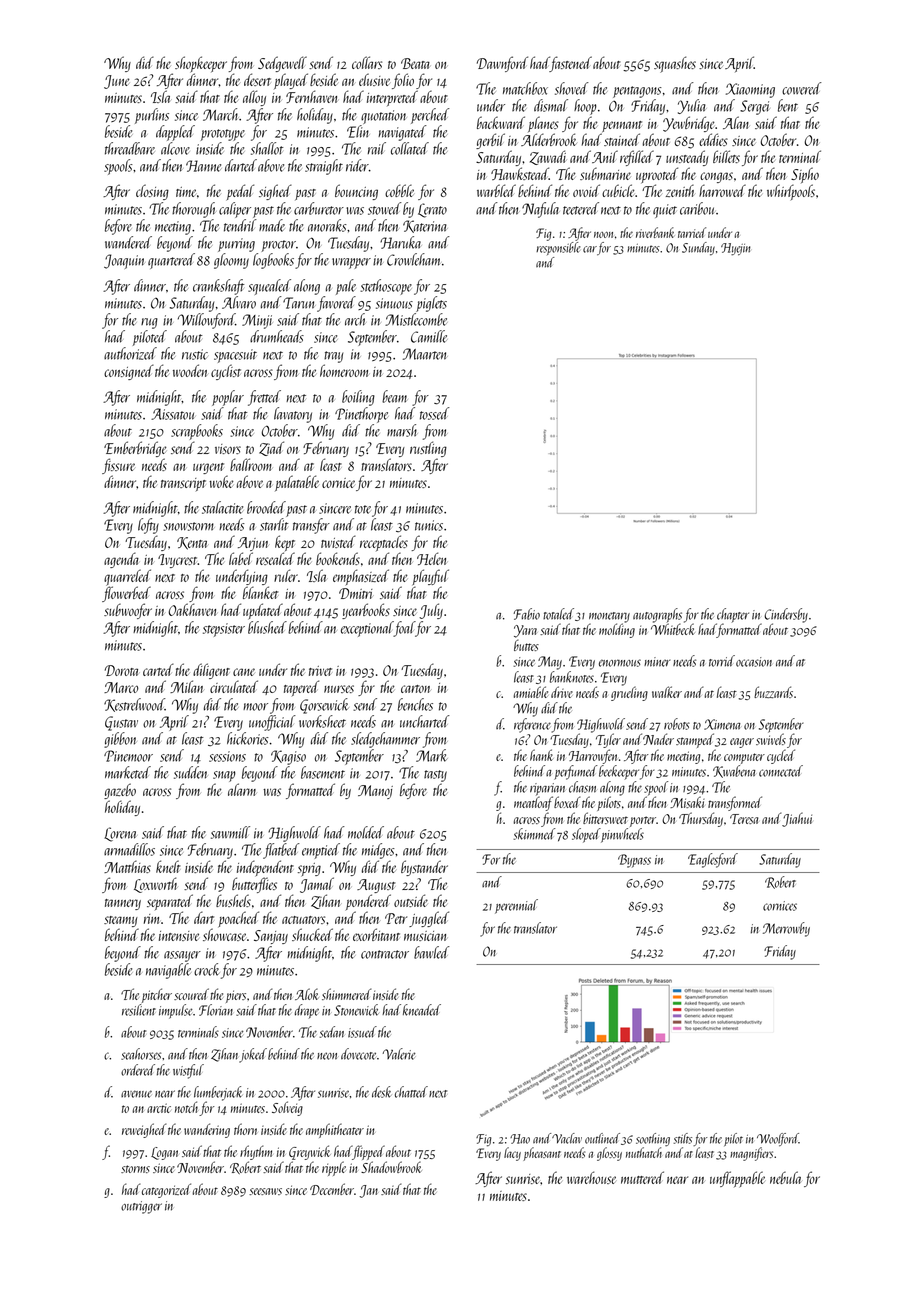  I want to click on foal, so click(404, 629).
